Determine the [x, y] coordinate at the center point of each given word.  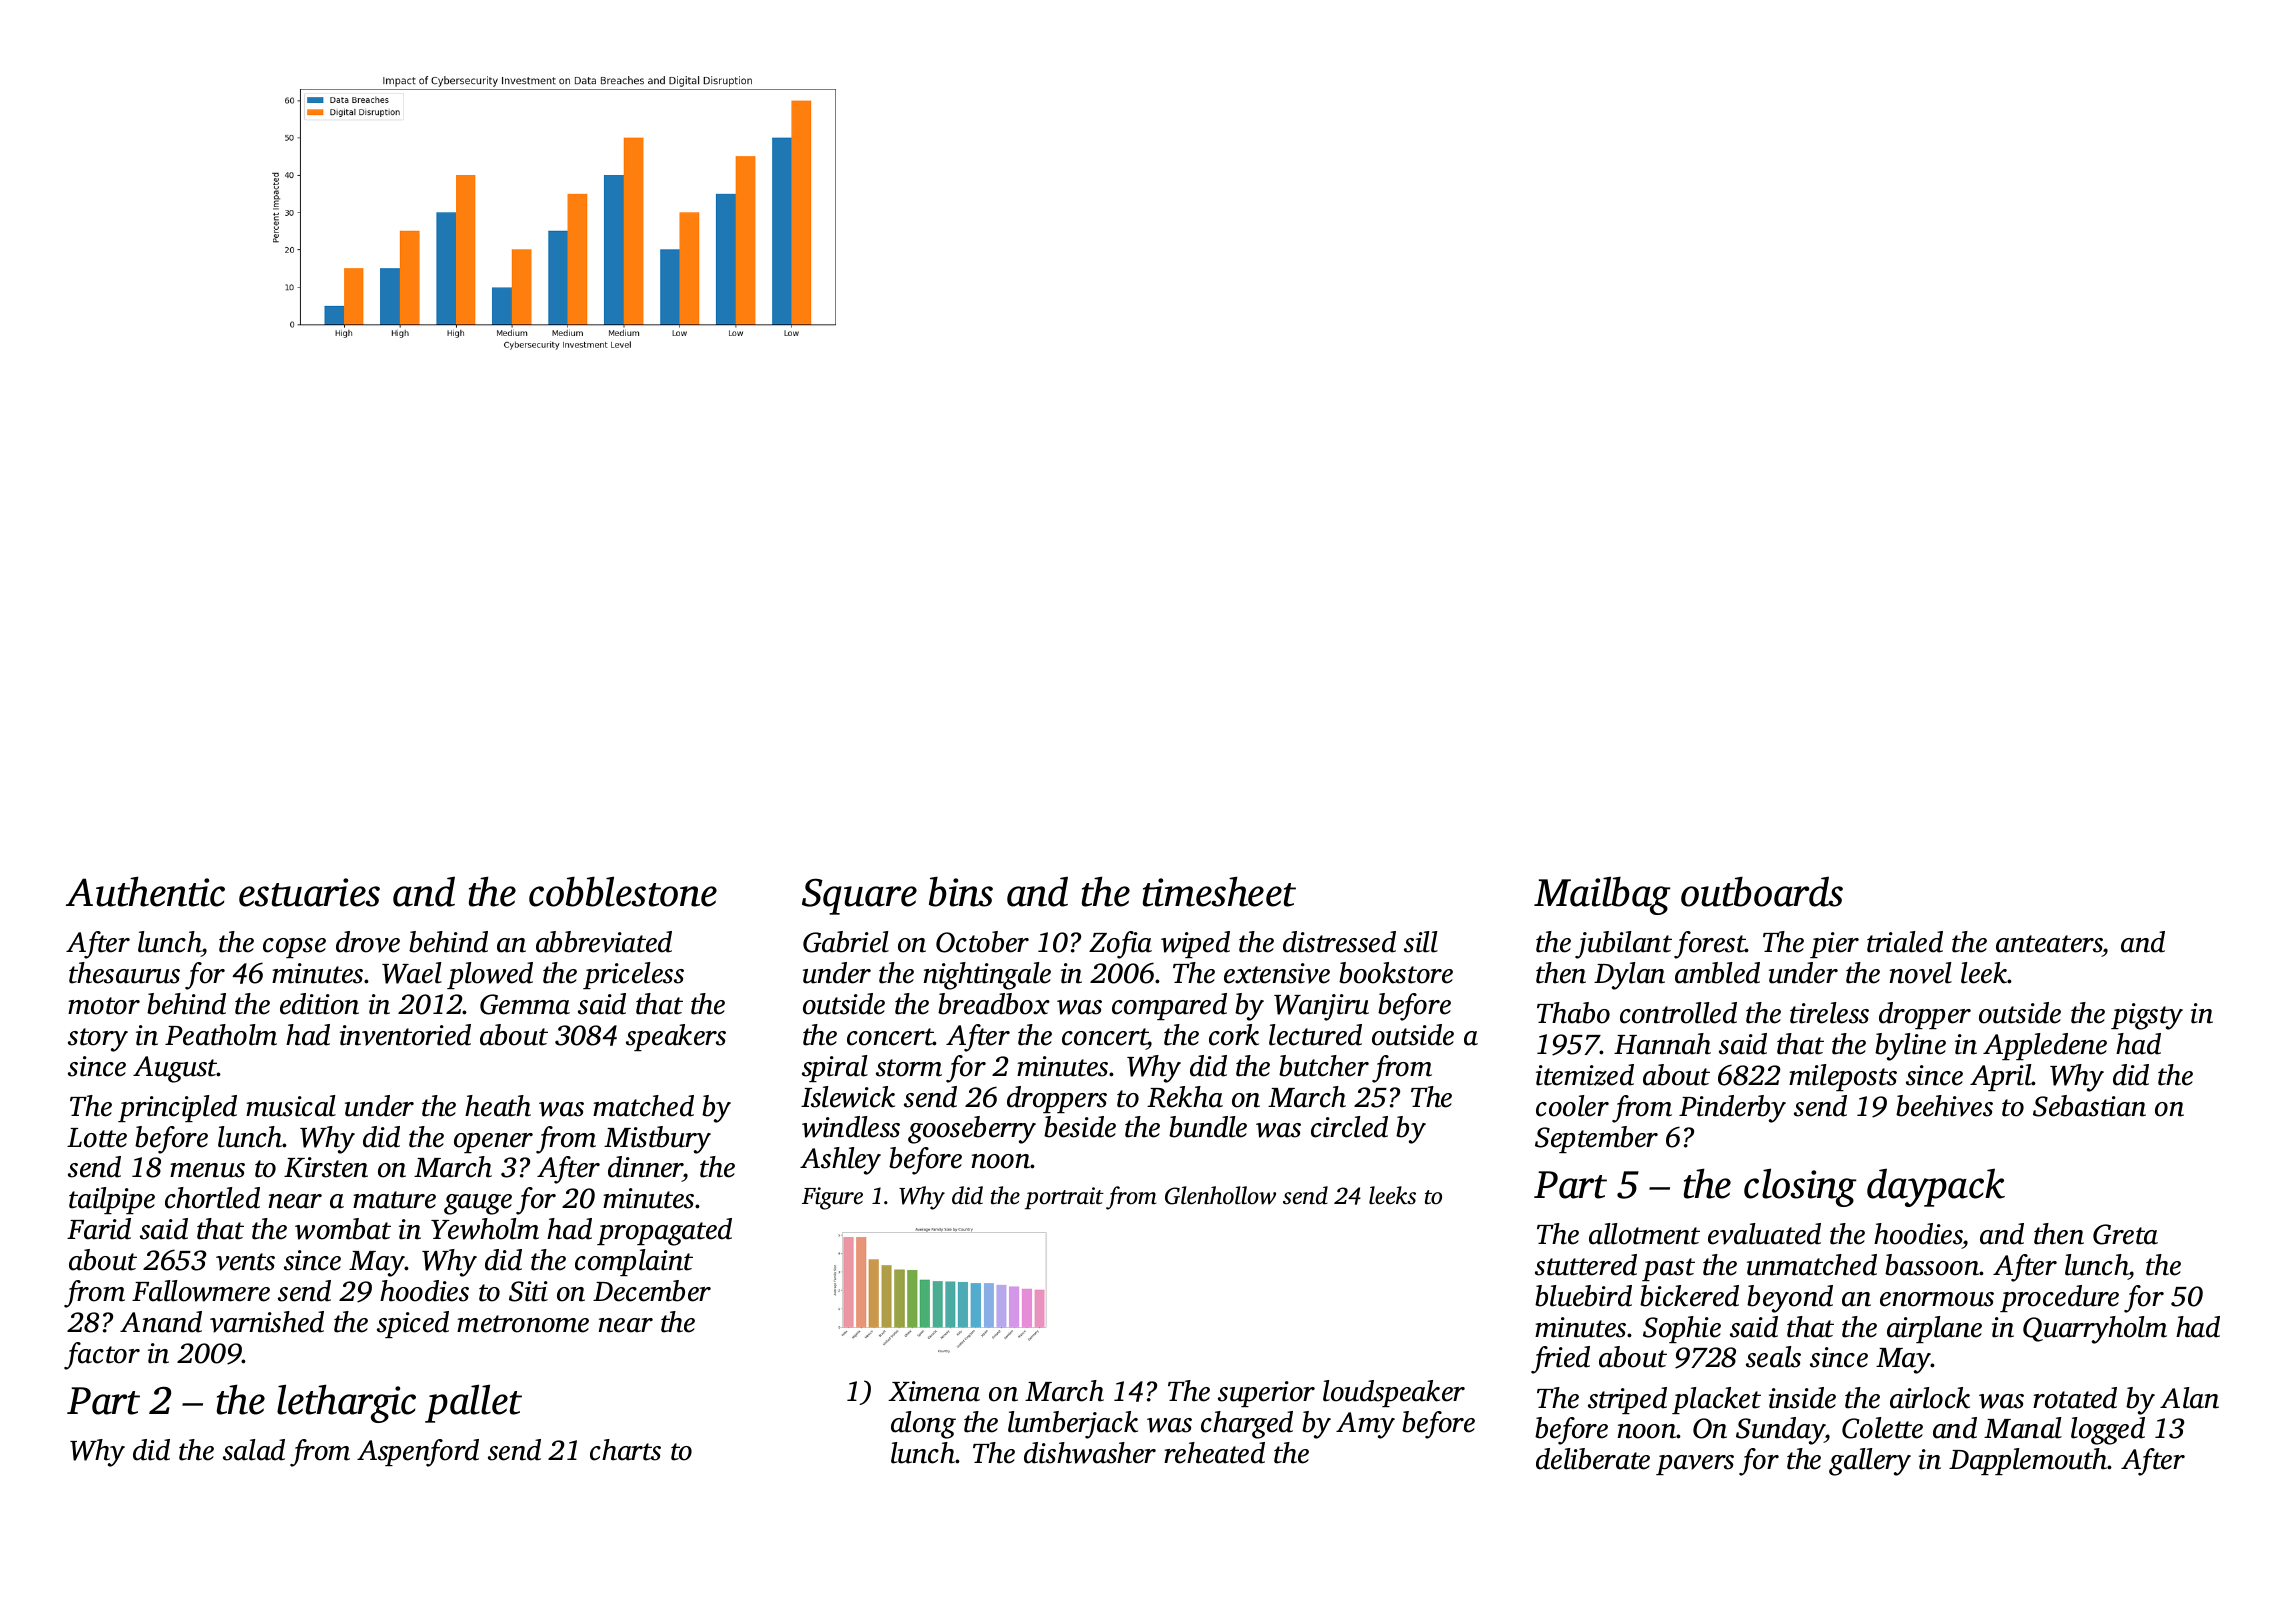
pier [1834, 945]
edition [319, 1004]
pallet [473, 1403]
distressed [1339, 942]
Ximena [934, 1391]
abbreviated [604, 942]
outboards [1762, 892]
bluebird [1583, 1296]
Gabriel [846, 942]
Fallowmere [201, 1291]
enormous [1937, 1299]
